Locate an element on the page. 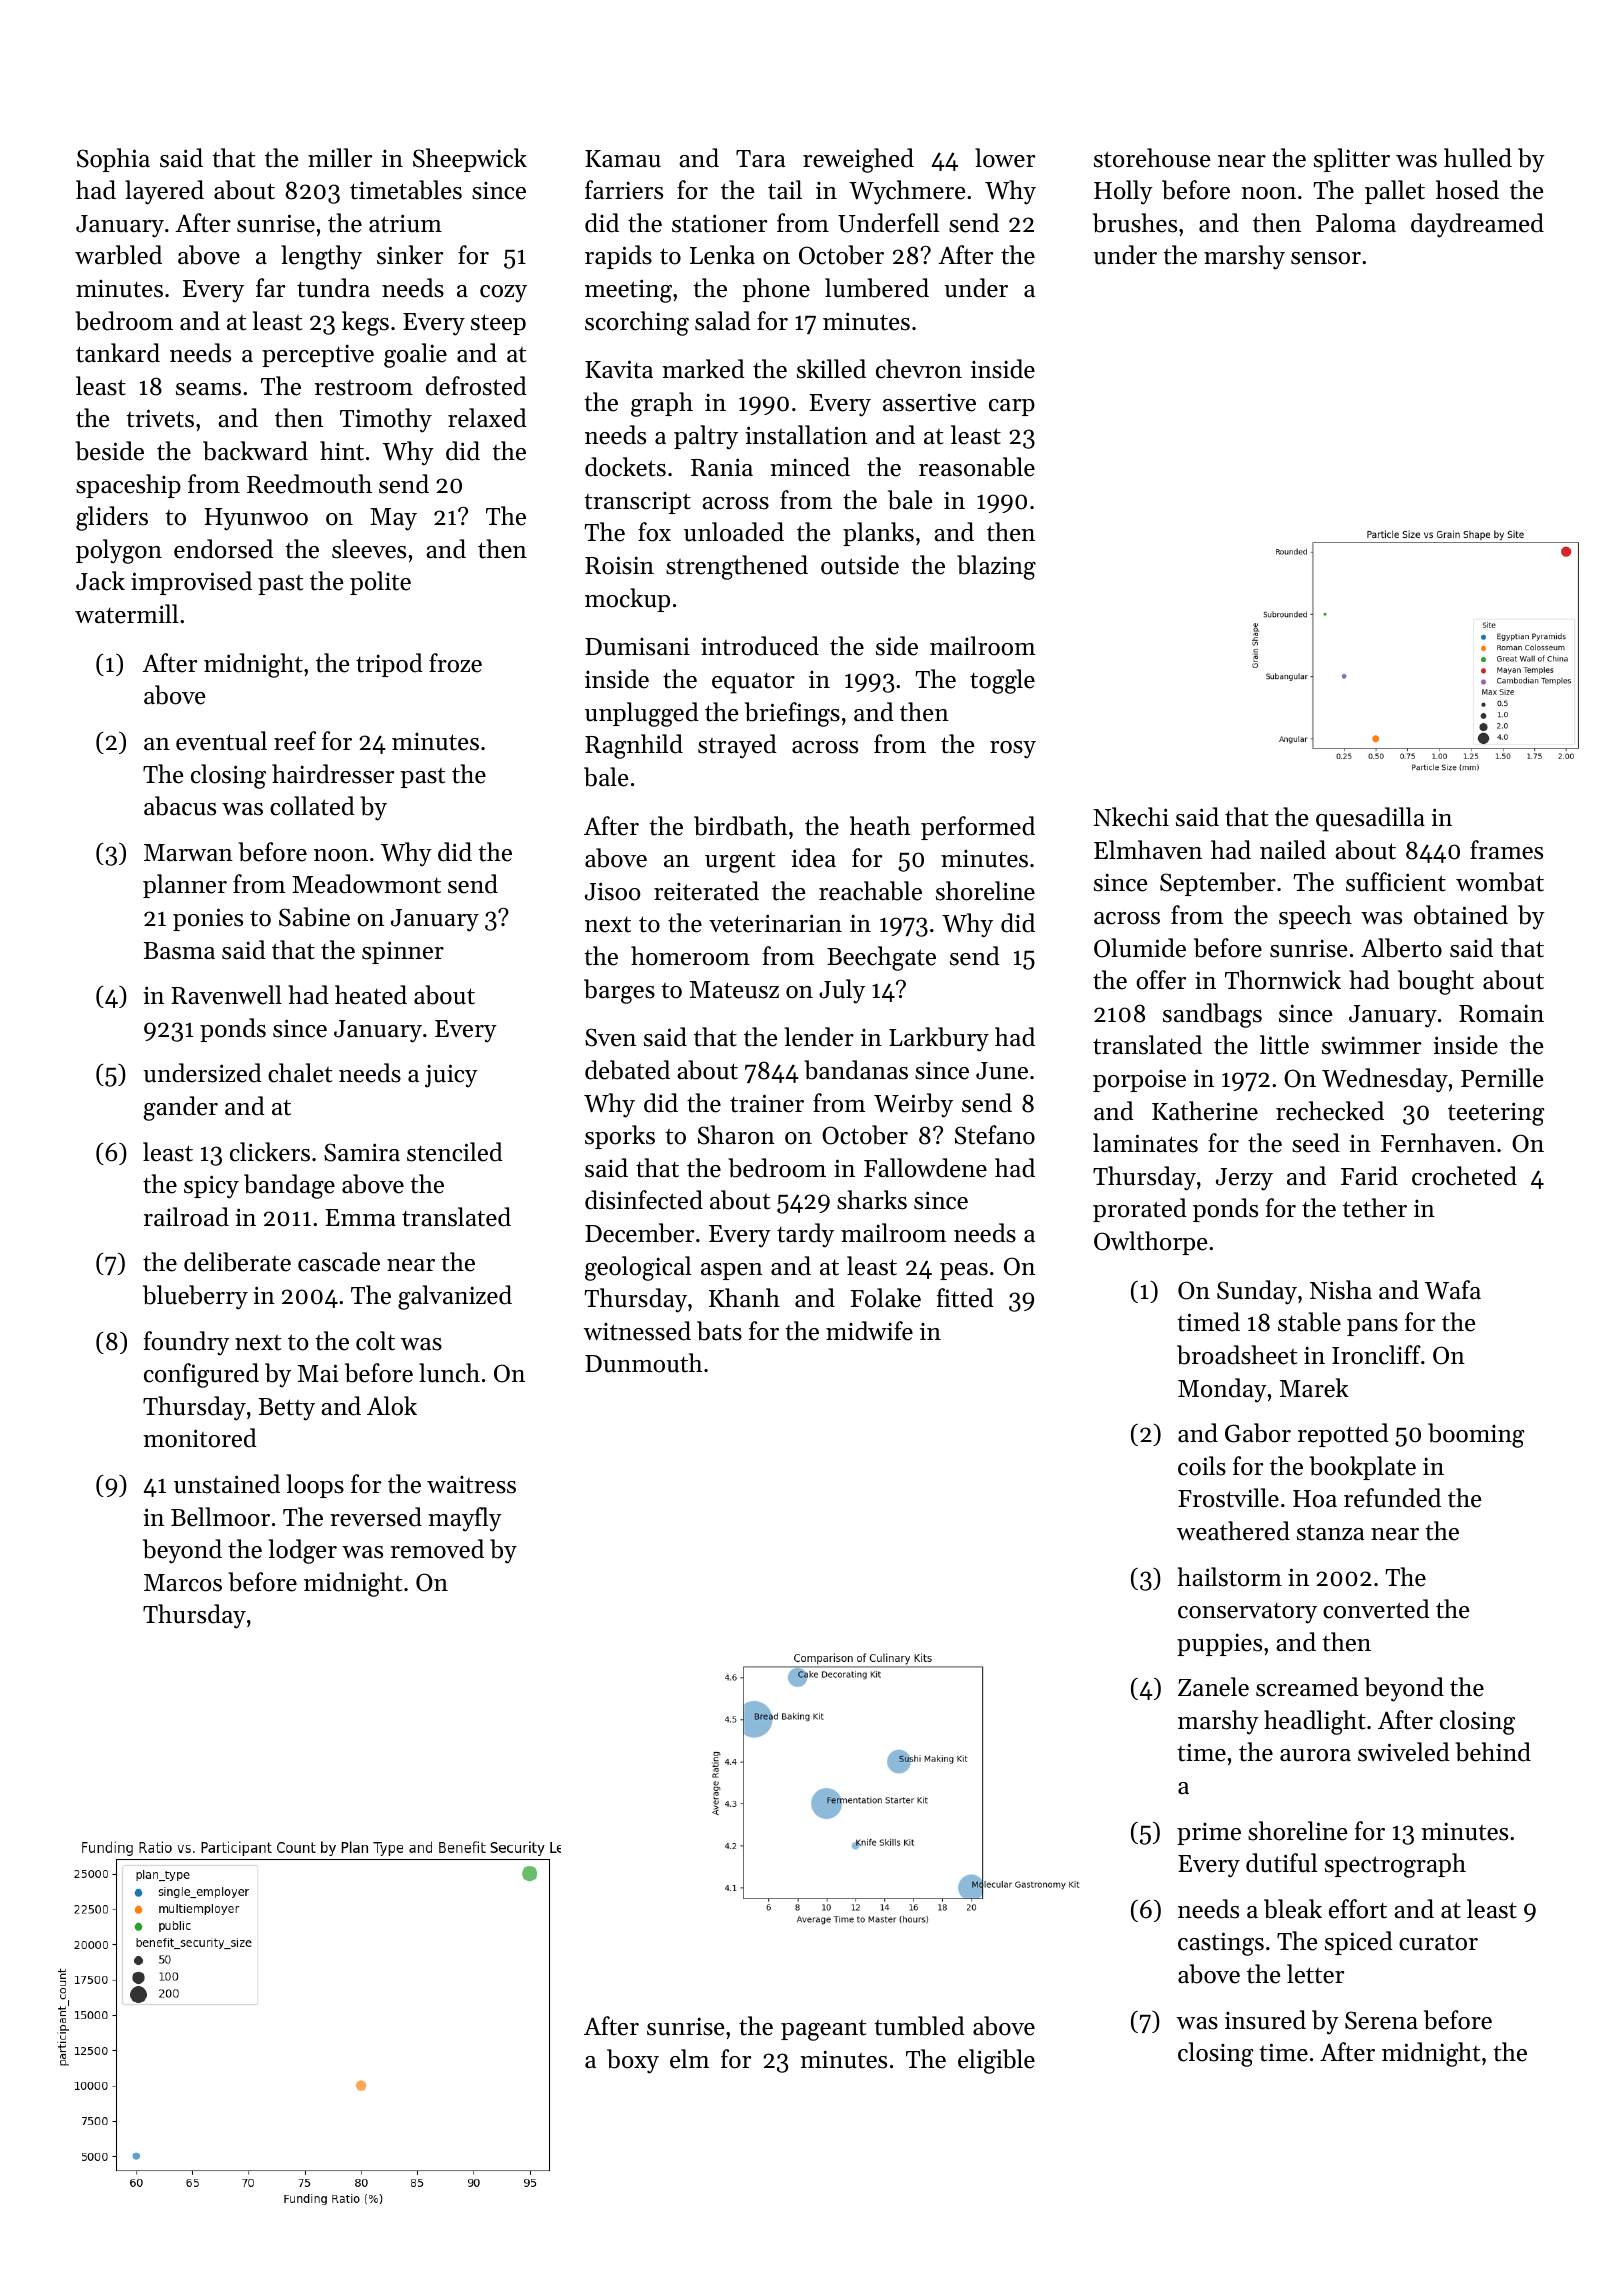 The width and height of the page is (1620, 2292). tundra is located at coordinates (333, 288).
